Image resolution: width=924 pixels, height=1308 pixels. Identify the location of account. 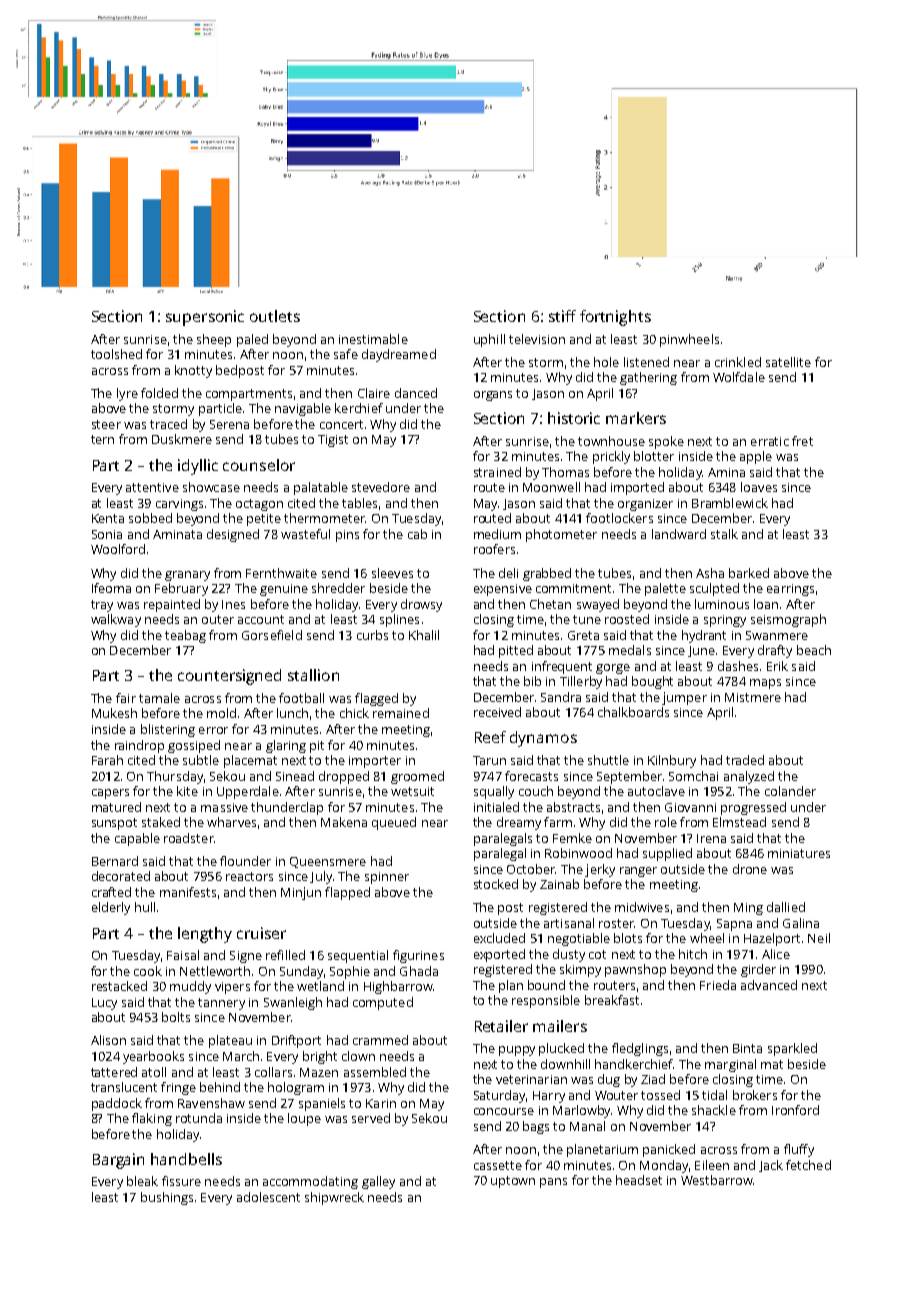
(261, 619).
